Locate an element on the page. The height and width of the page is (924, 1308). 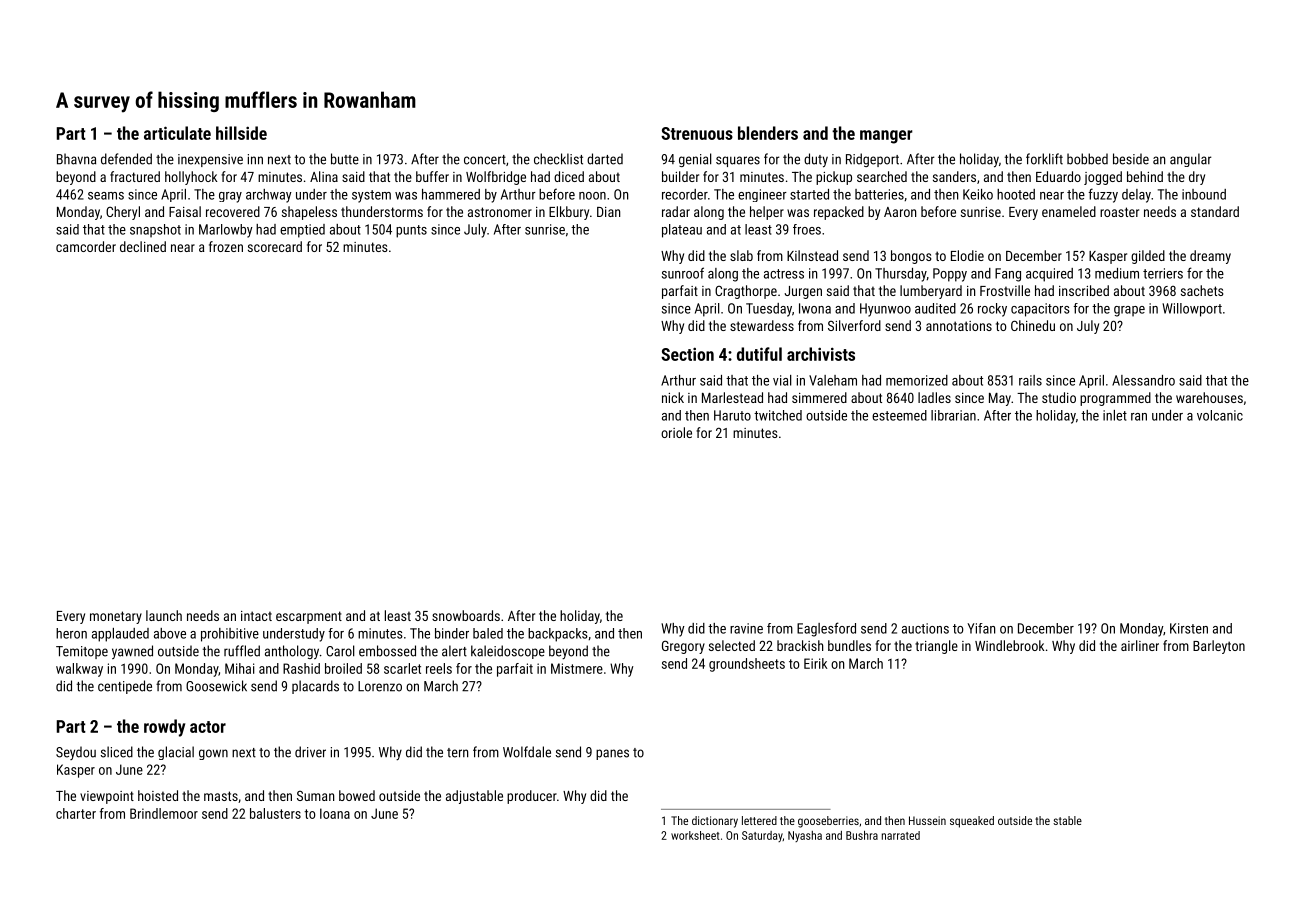
hillside is located at coordinates (241, 133).
